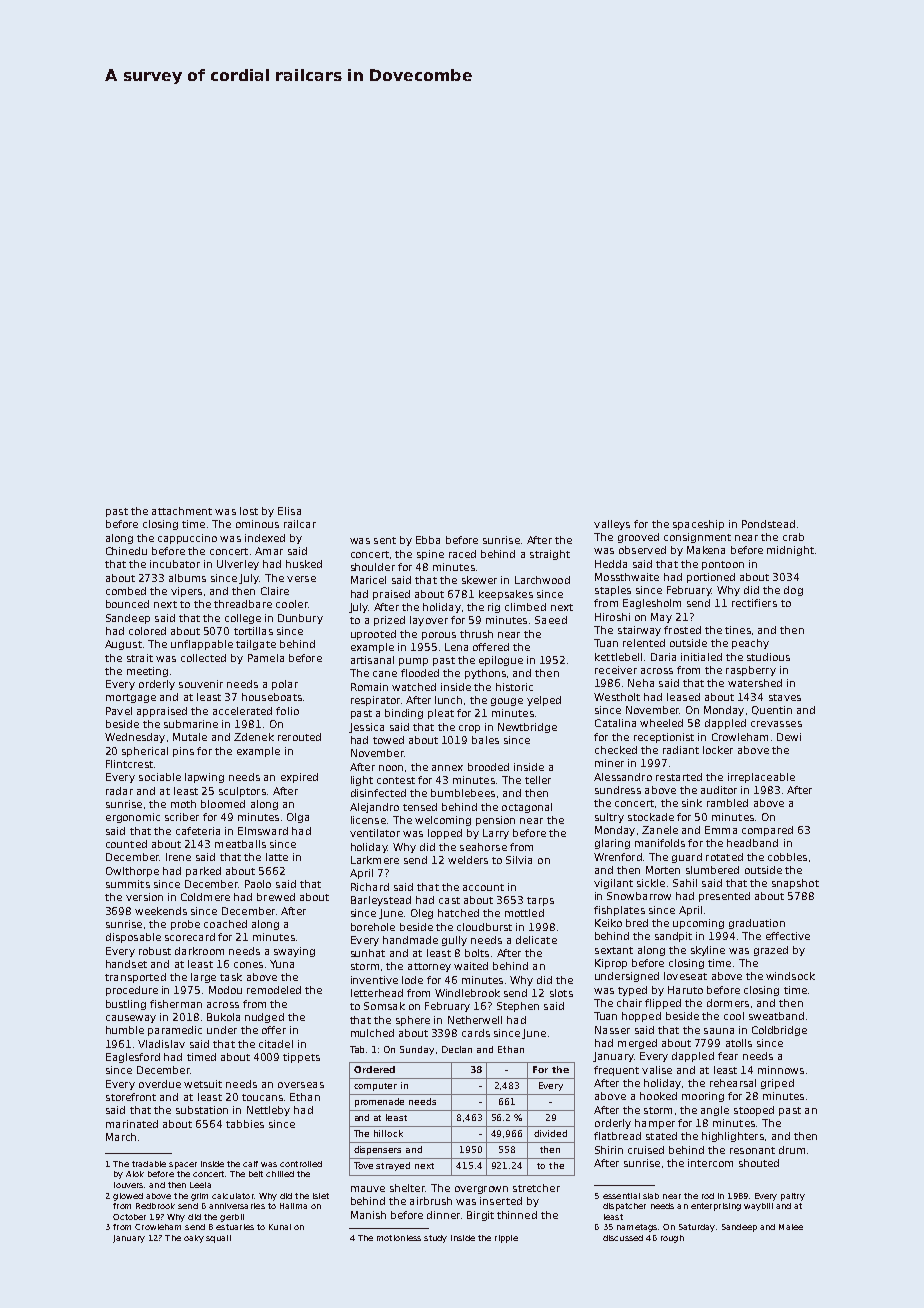 Image resolution: width=924 pixels, height=1308 pixels. What do you see at coordinates (710, 1163) in the screenshot?
I see `intercom` at bounding box center [710, 1163].
